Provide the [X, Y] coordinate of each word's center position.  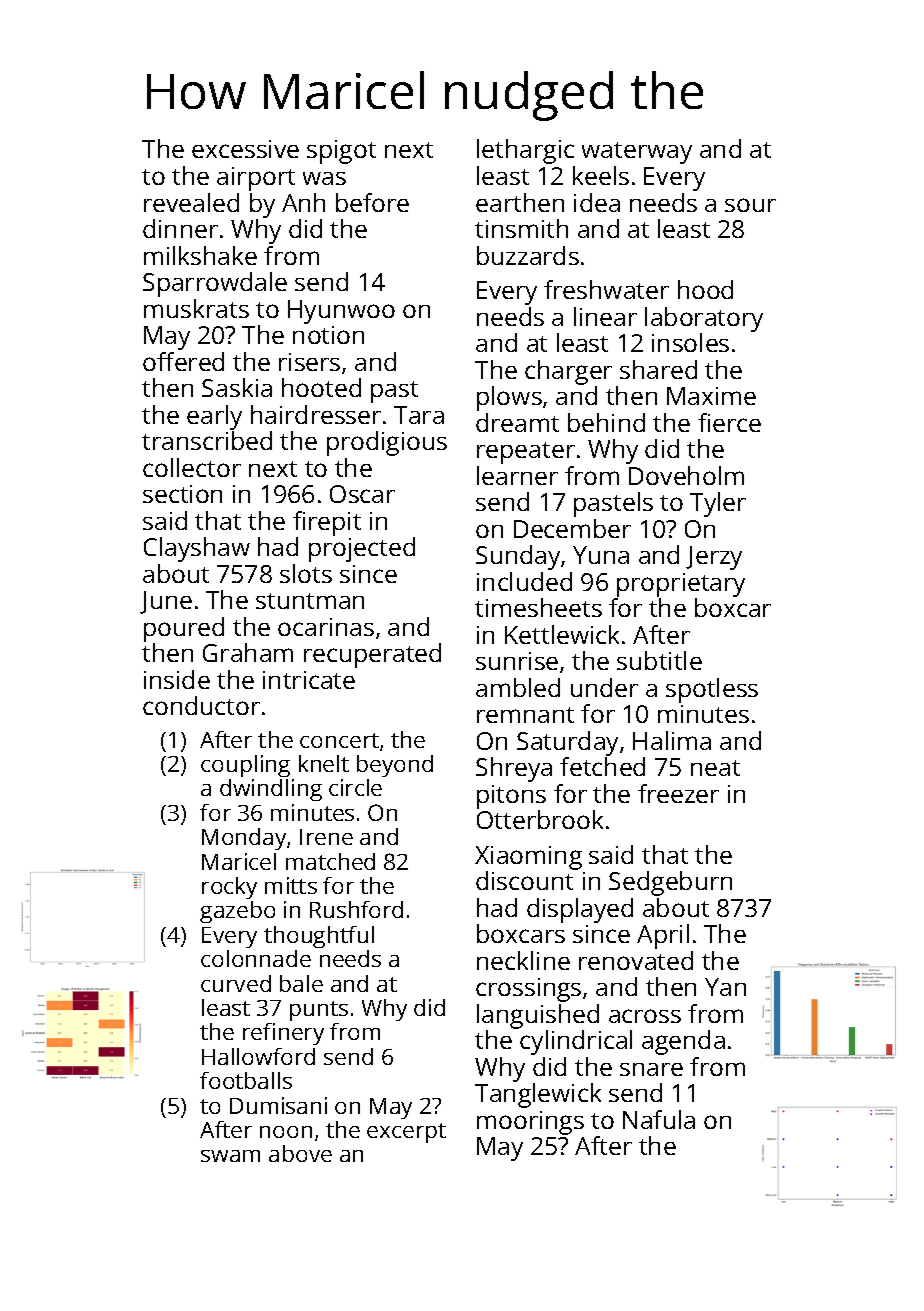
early [214, 417]
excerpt [406, 1133]
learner [517, 475]
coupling [245, 766]
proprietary [681, 585]
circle [355, 787]
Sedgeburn [670, 883]
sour [750, 205]
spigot [341, 152]
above [300, 1153]
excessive [245, 149]
